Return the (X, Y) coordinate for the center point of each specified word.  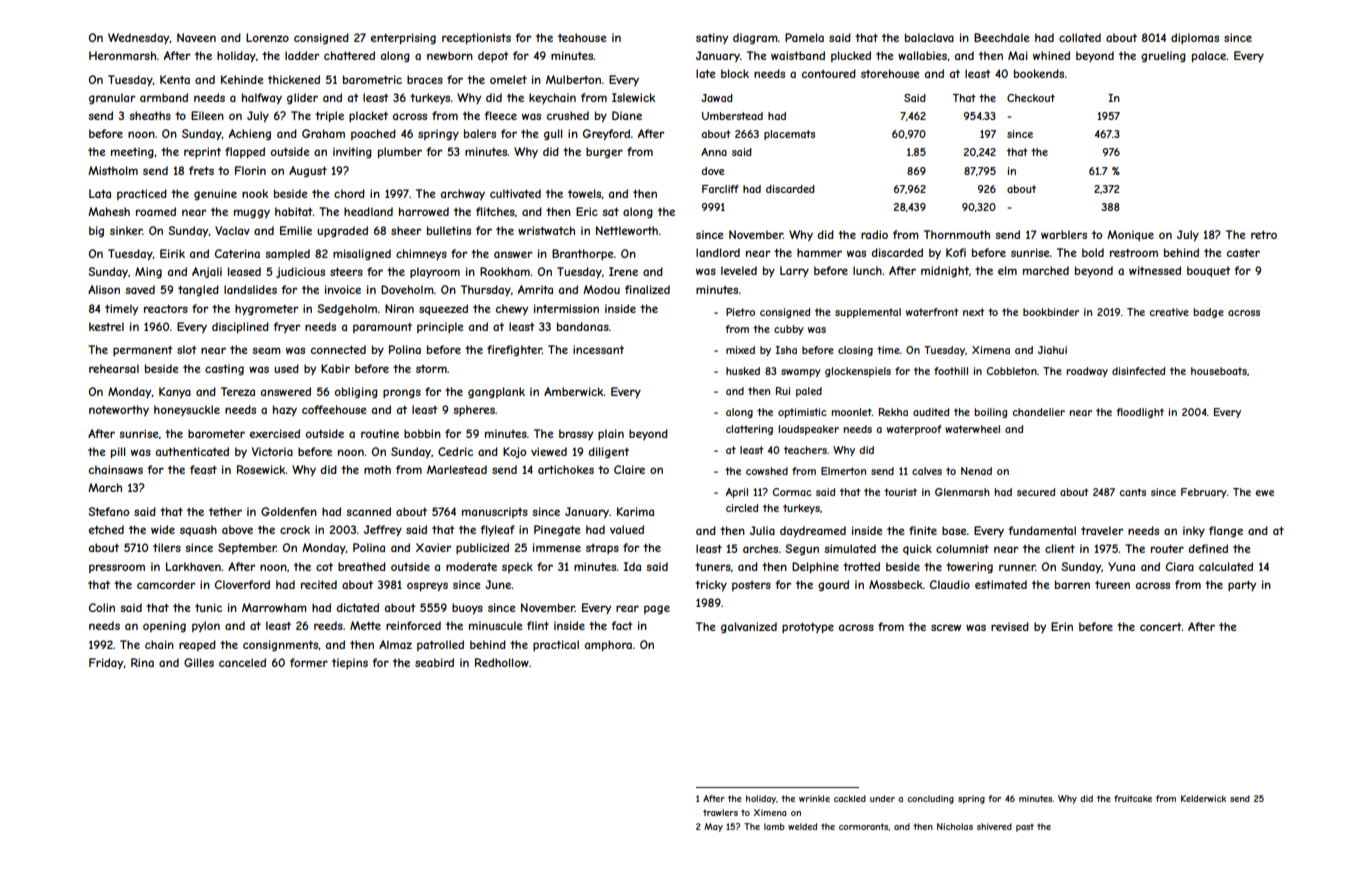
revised (1010, 626)
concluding (930, 799)
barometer (216, 433)
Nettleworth (627, 230)
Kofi (956, 252)
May (713, 827)
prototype (808, 628)
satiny (712, 38)
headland (368, 211)
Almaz (395, 644)
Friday (106, 663)
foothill (951, 371)
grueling (1163, 56)
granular (112, 98)
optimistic (802, 413)
